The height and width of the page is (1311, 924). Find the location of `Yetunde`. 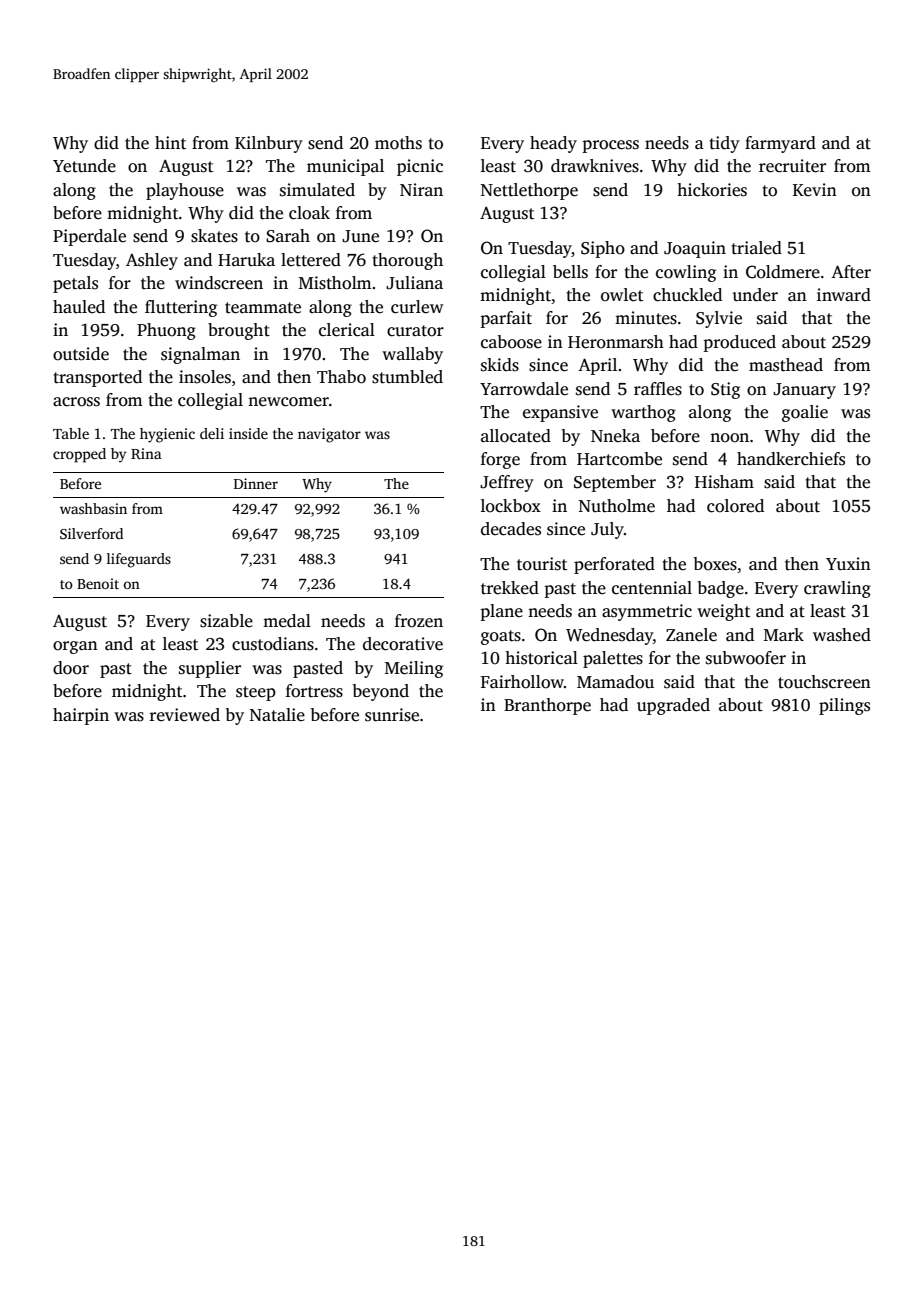

Yetunde is located at coordinates (84, 166).
